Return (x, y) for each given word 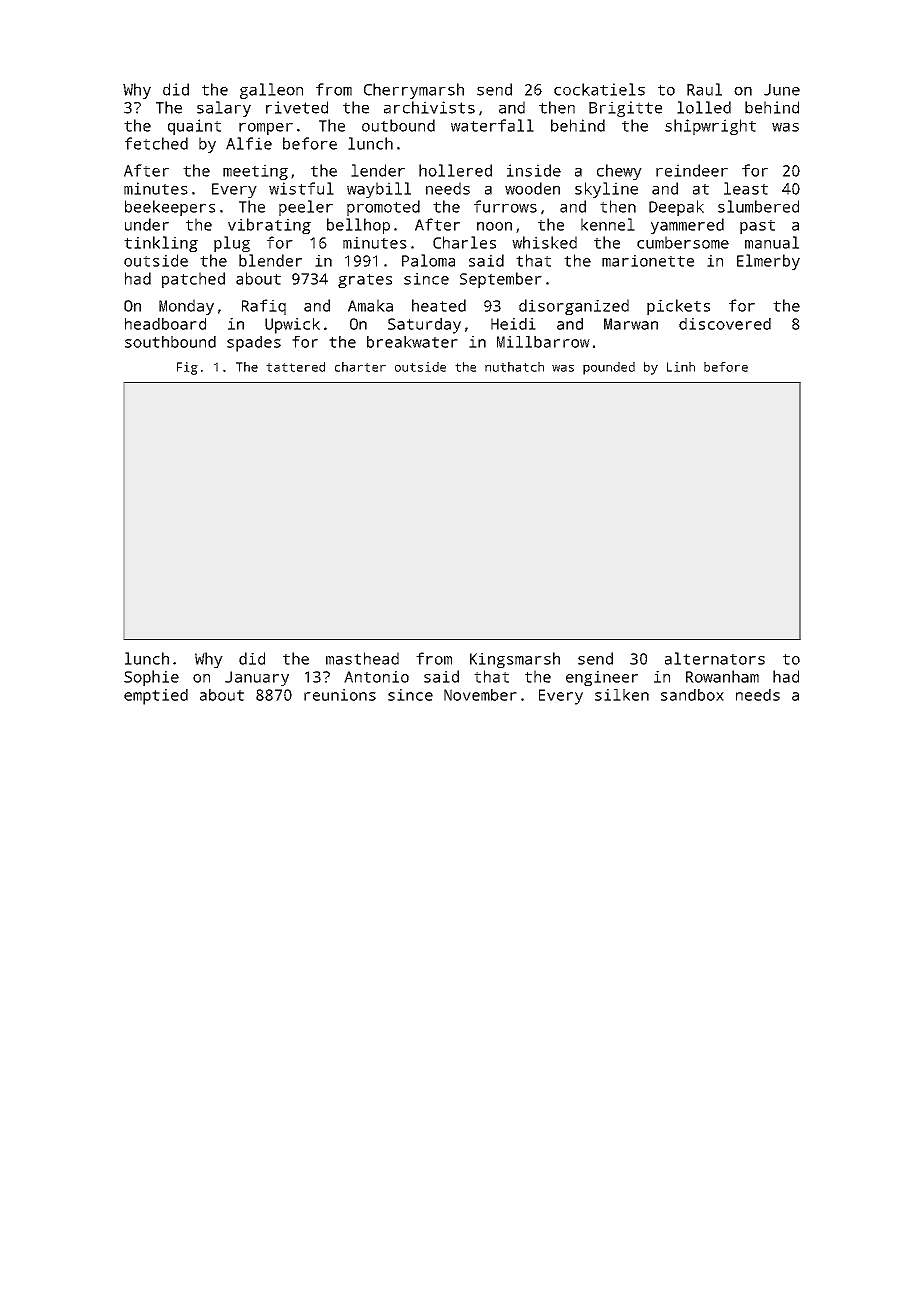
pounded (609, 368)
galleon (271, 91)
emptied (156, 697)
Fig (187, 368)
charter (360, 367)
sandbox (692, 695)
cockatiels (599, 89)
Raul (704, 89)
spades (254, 344)
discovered (725, 324)
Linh (681, 367)
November (480, 695)
